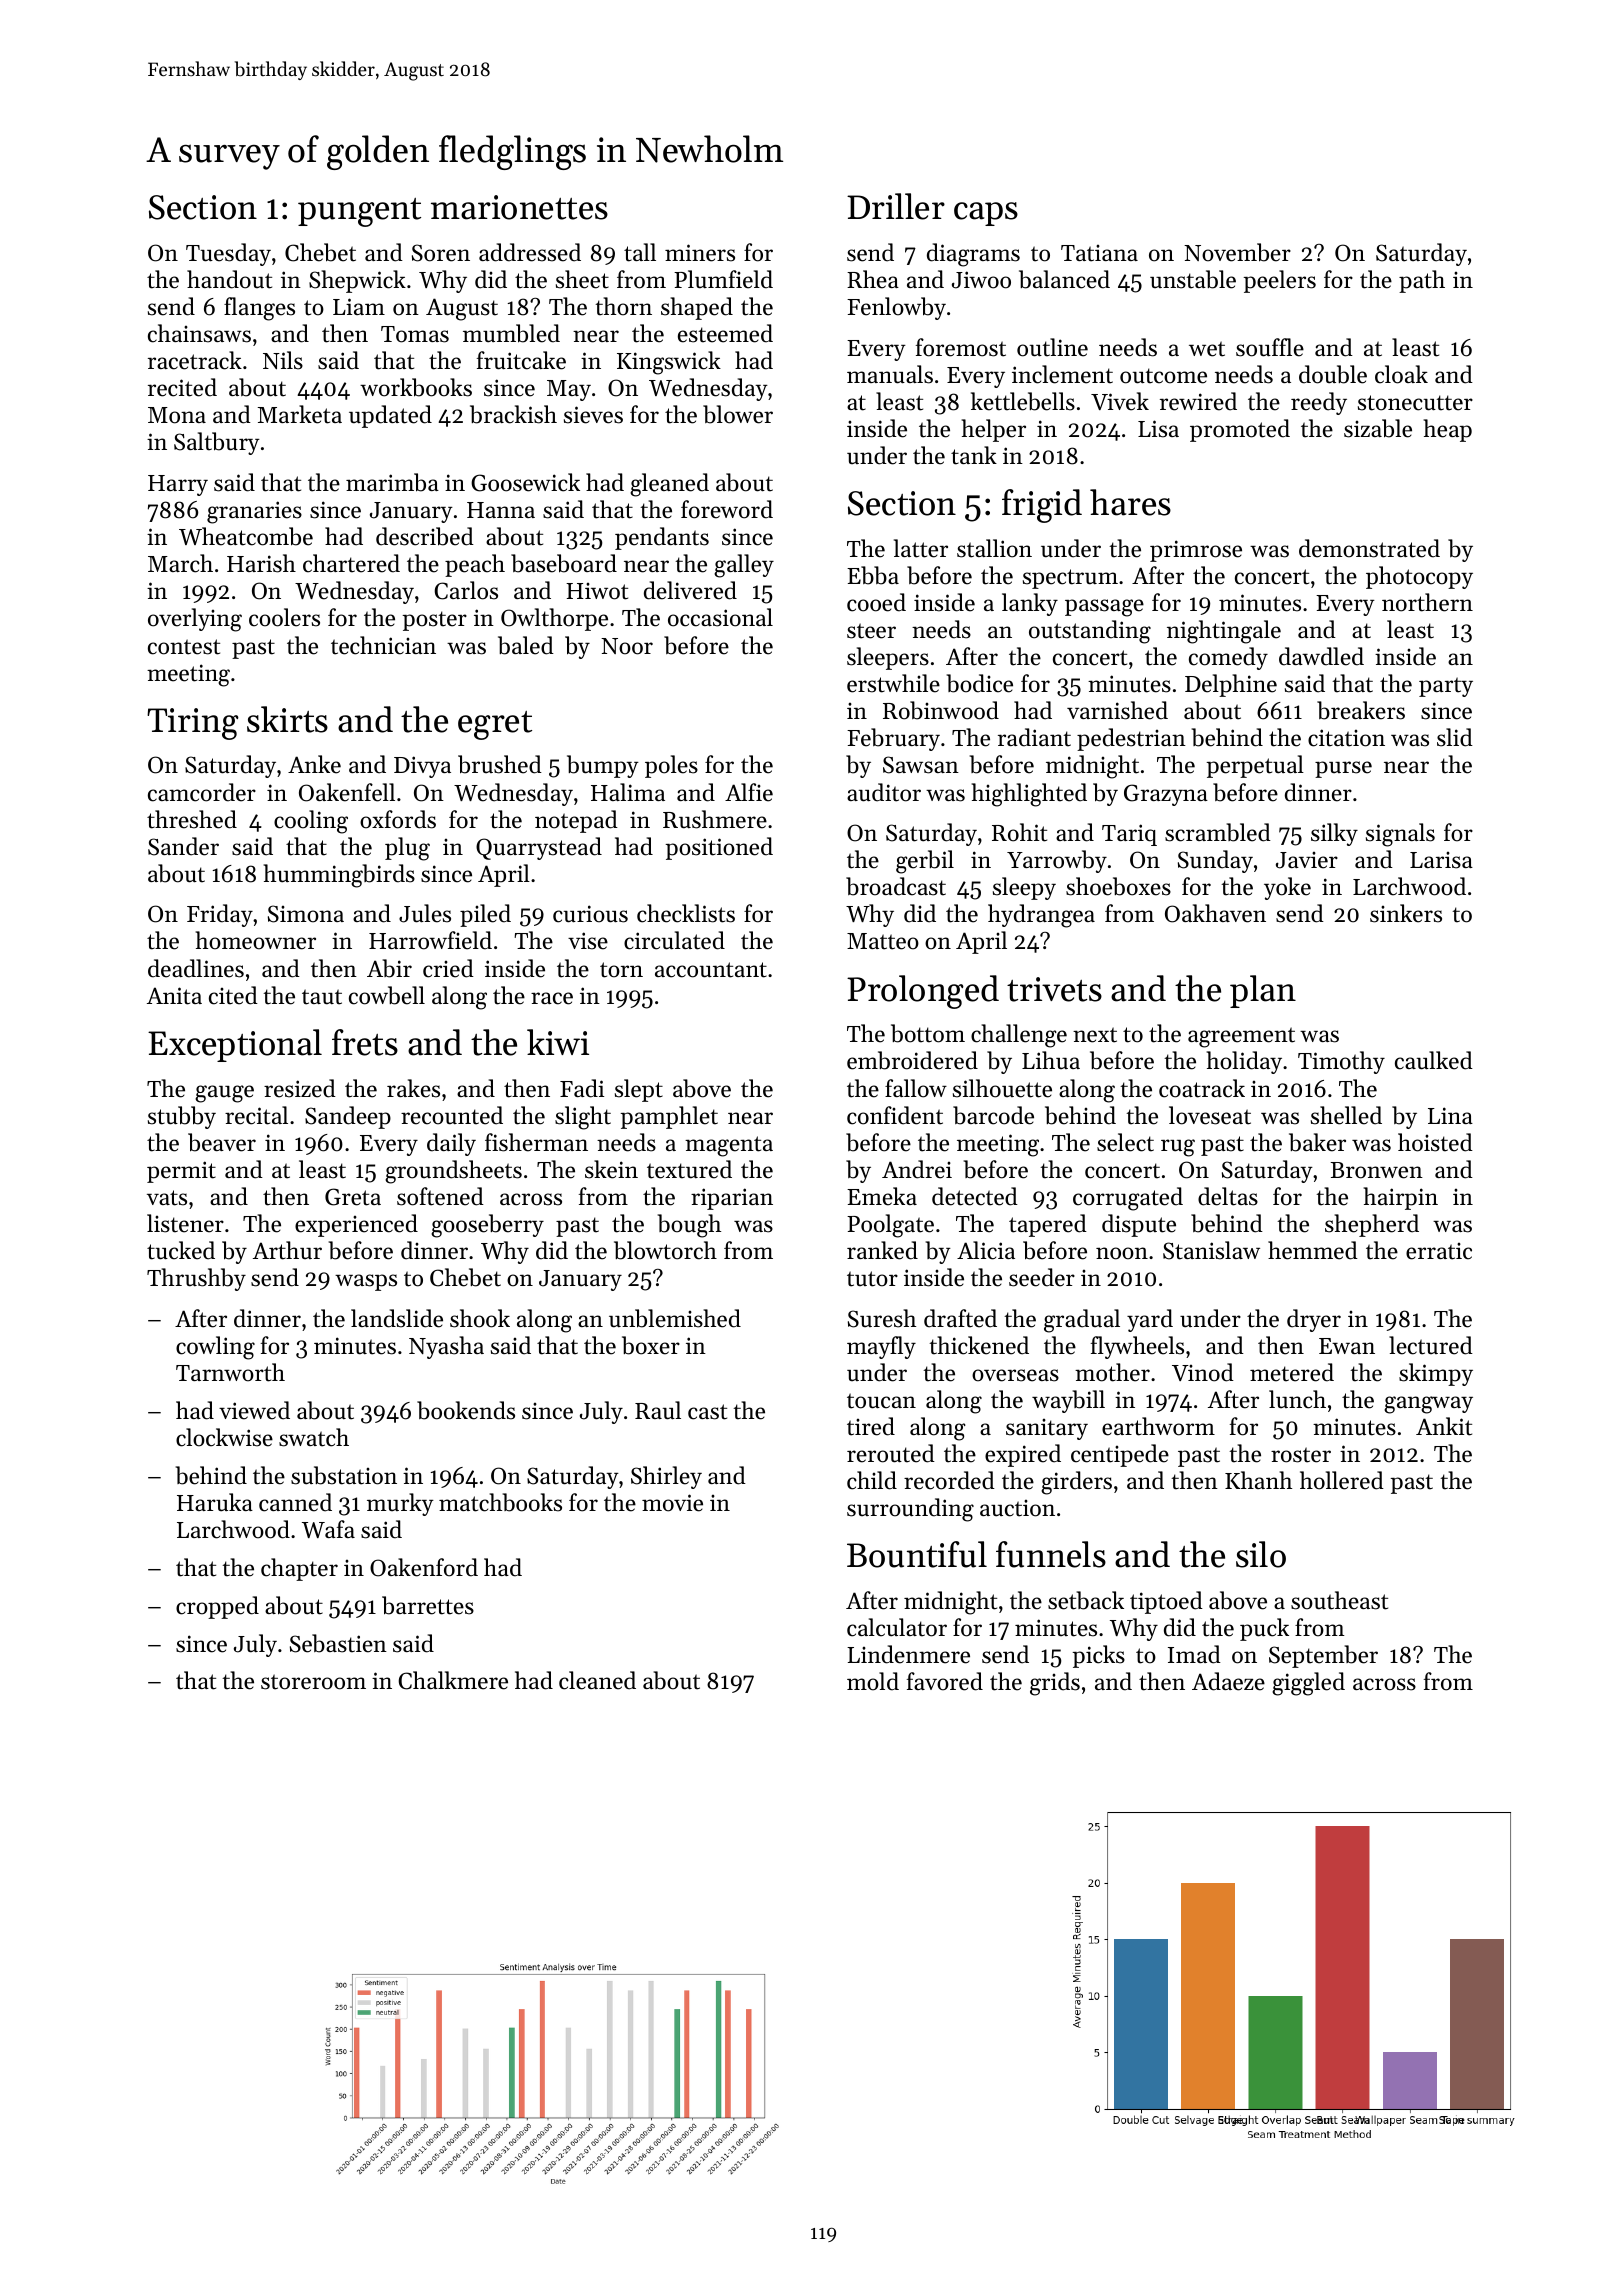  I want to click on Sawsan, so click(921, 765).
